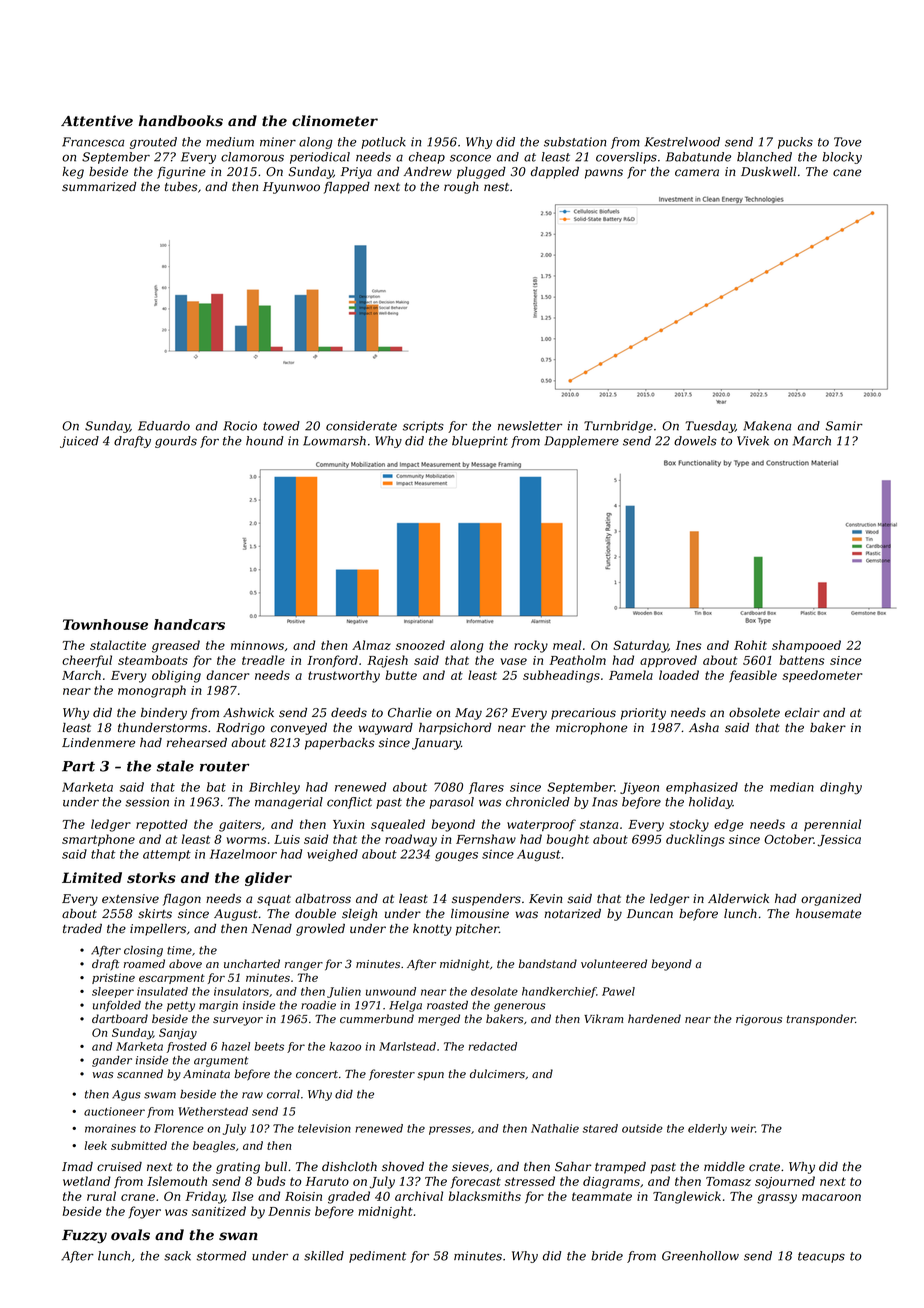  I want to click on priority, so click(643, 714).
